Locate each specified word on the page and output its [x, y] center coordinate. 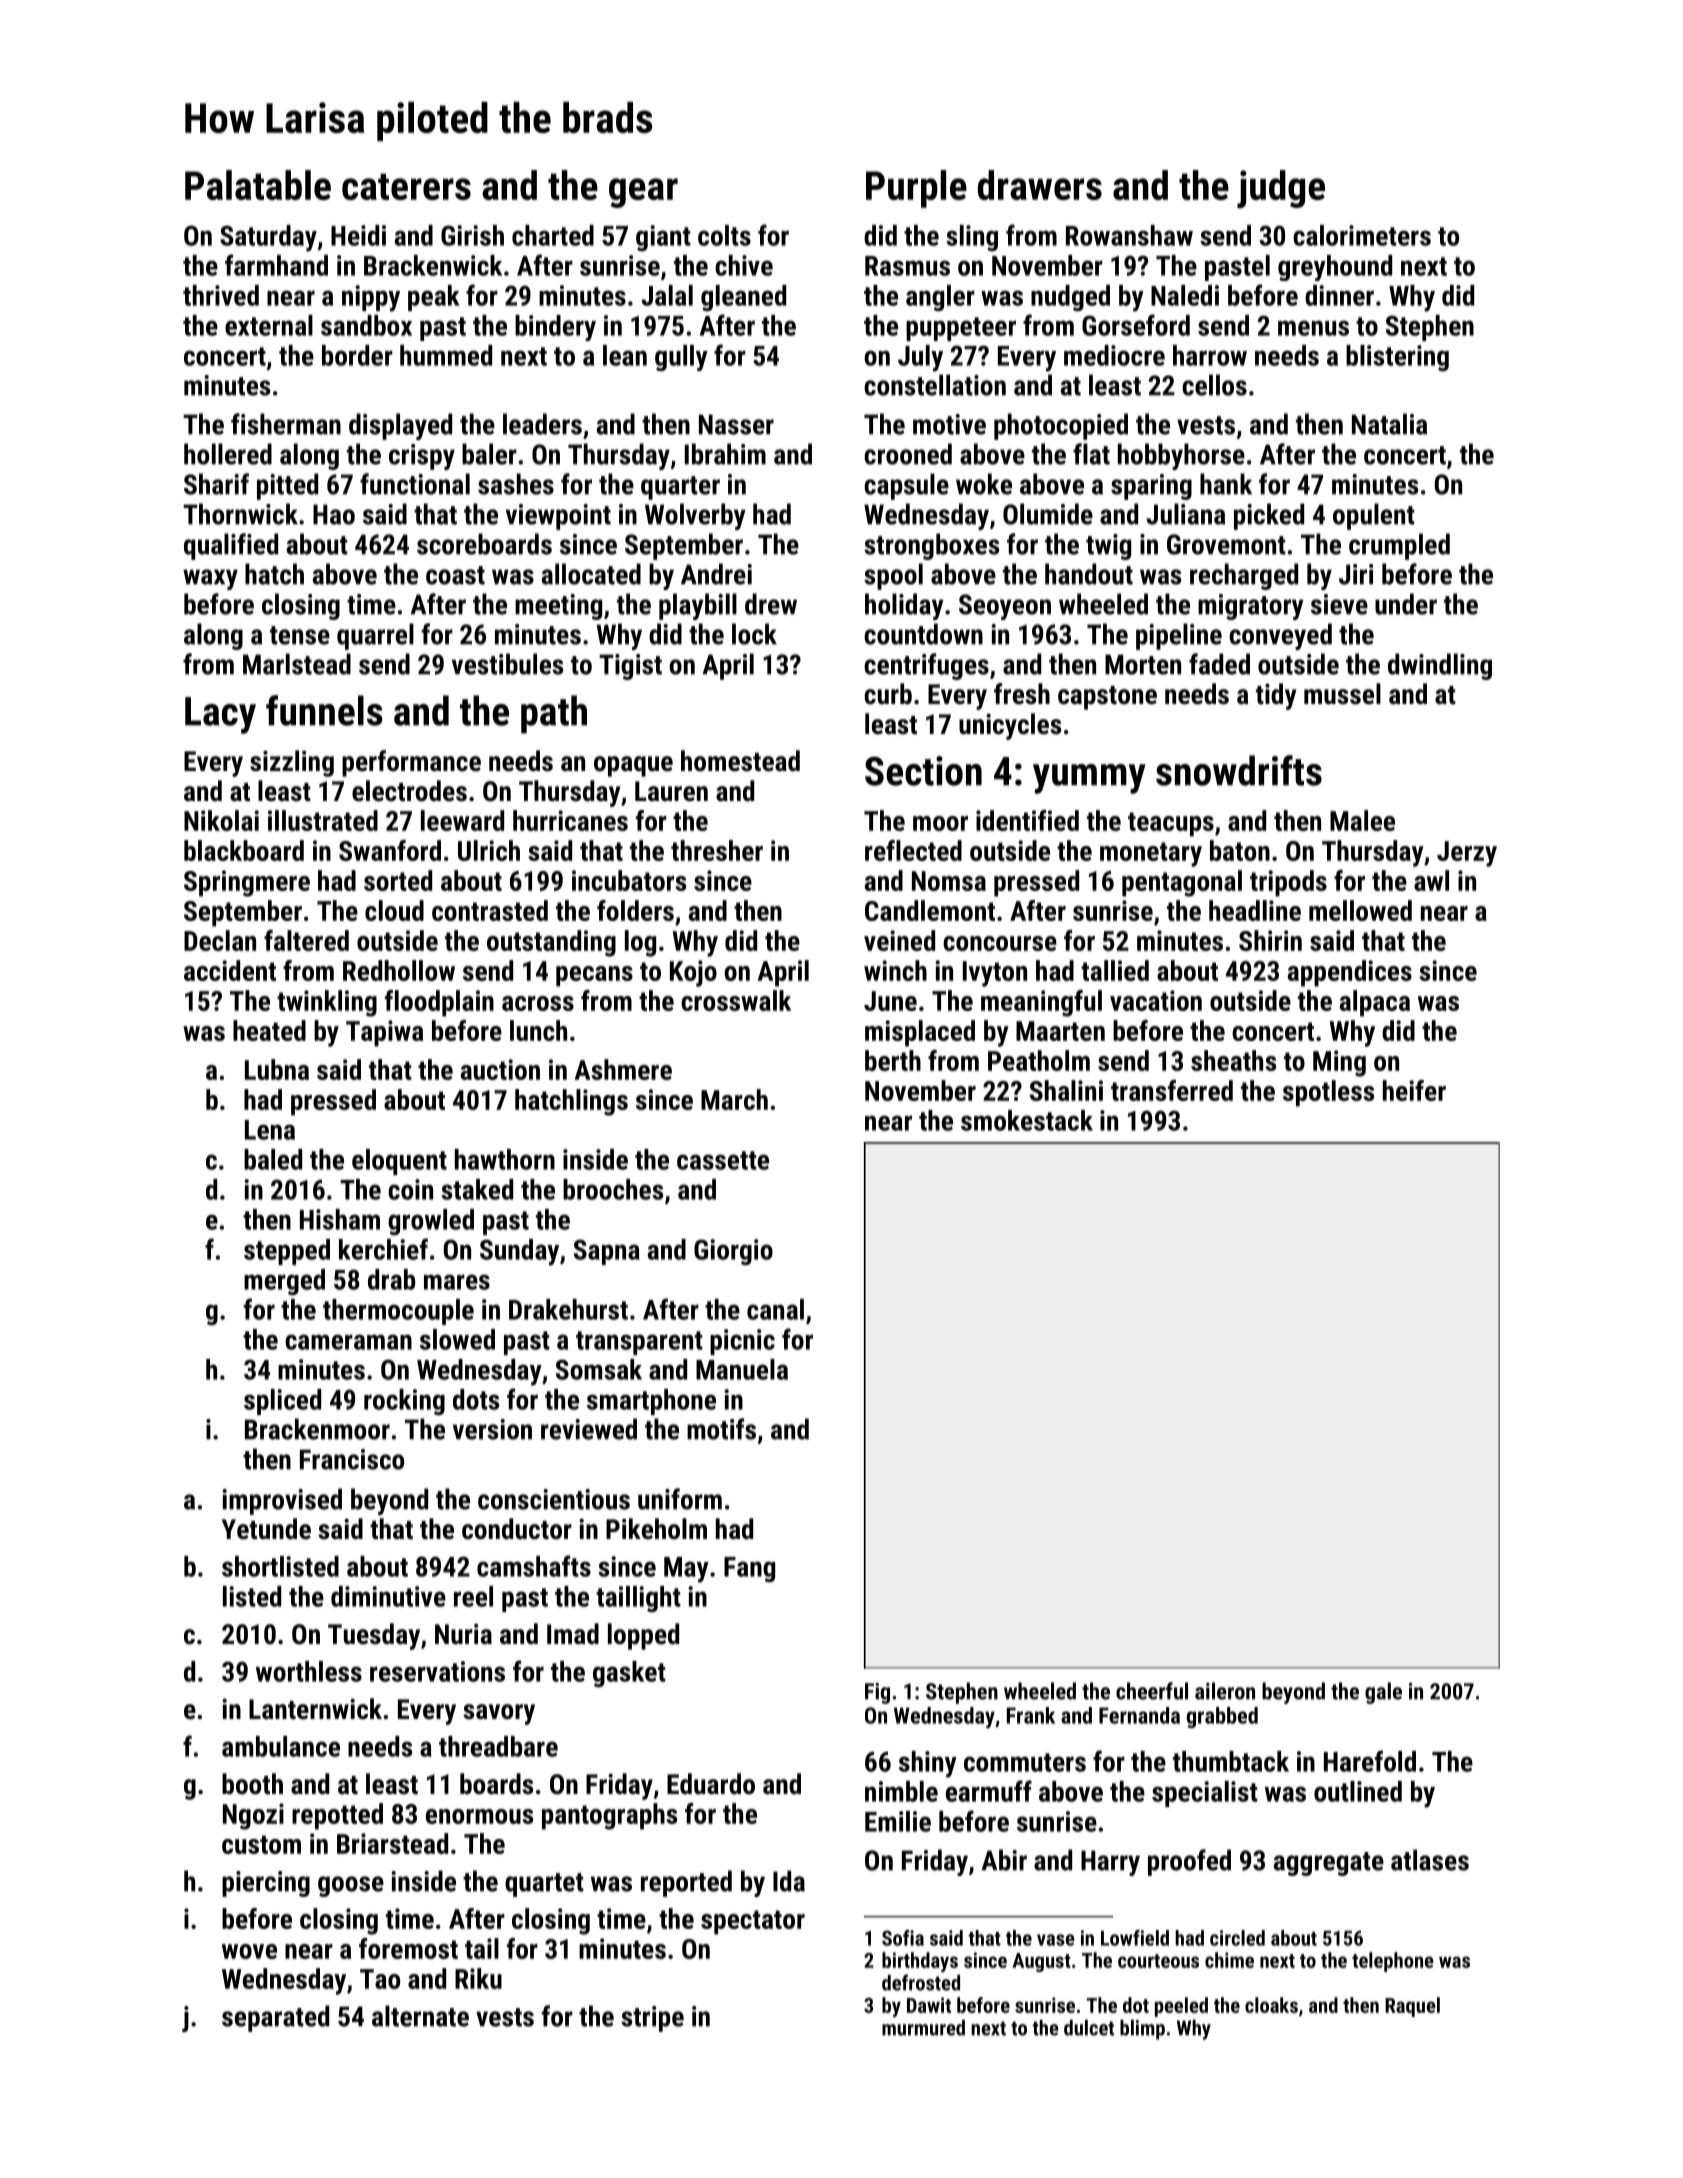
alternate [420, 2016]
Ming [1339, 1063]
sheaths [1233, 1060]
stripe [652, 2019]
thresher [717, 850]
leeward [462, 820]
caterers [406, 186]
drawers [1040, 185]
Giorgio [733, 1252]
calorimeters [1362, 235]
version [492, 1429]
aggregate [1329, 1864]
